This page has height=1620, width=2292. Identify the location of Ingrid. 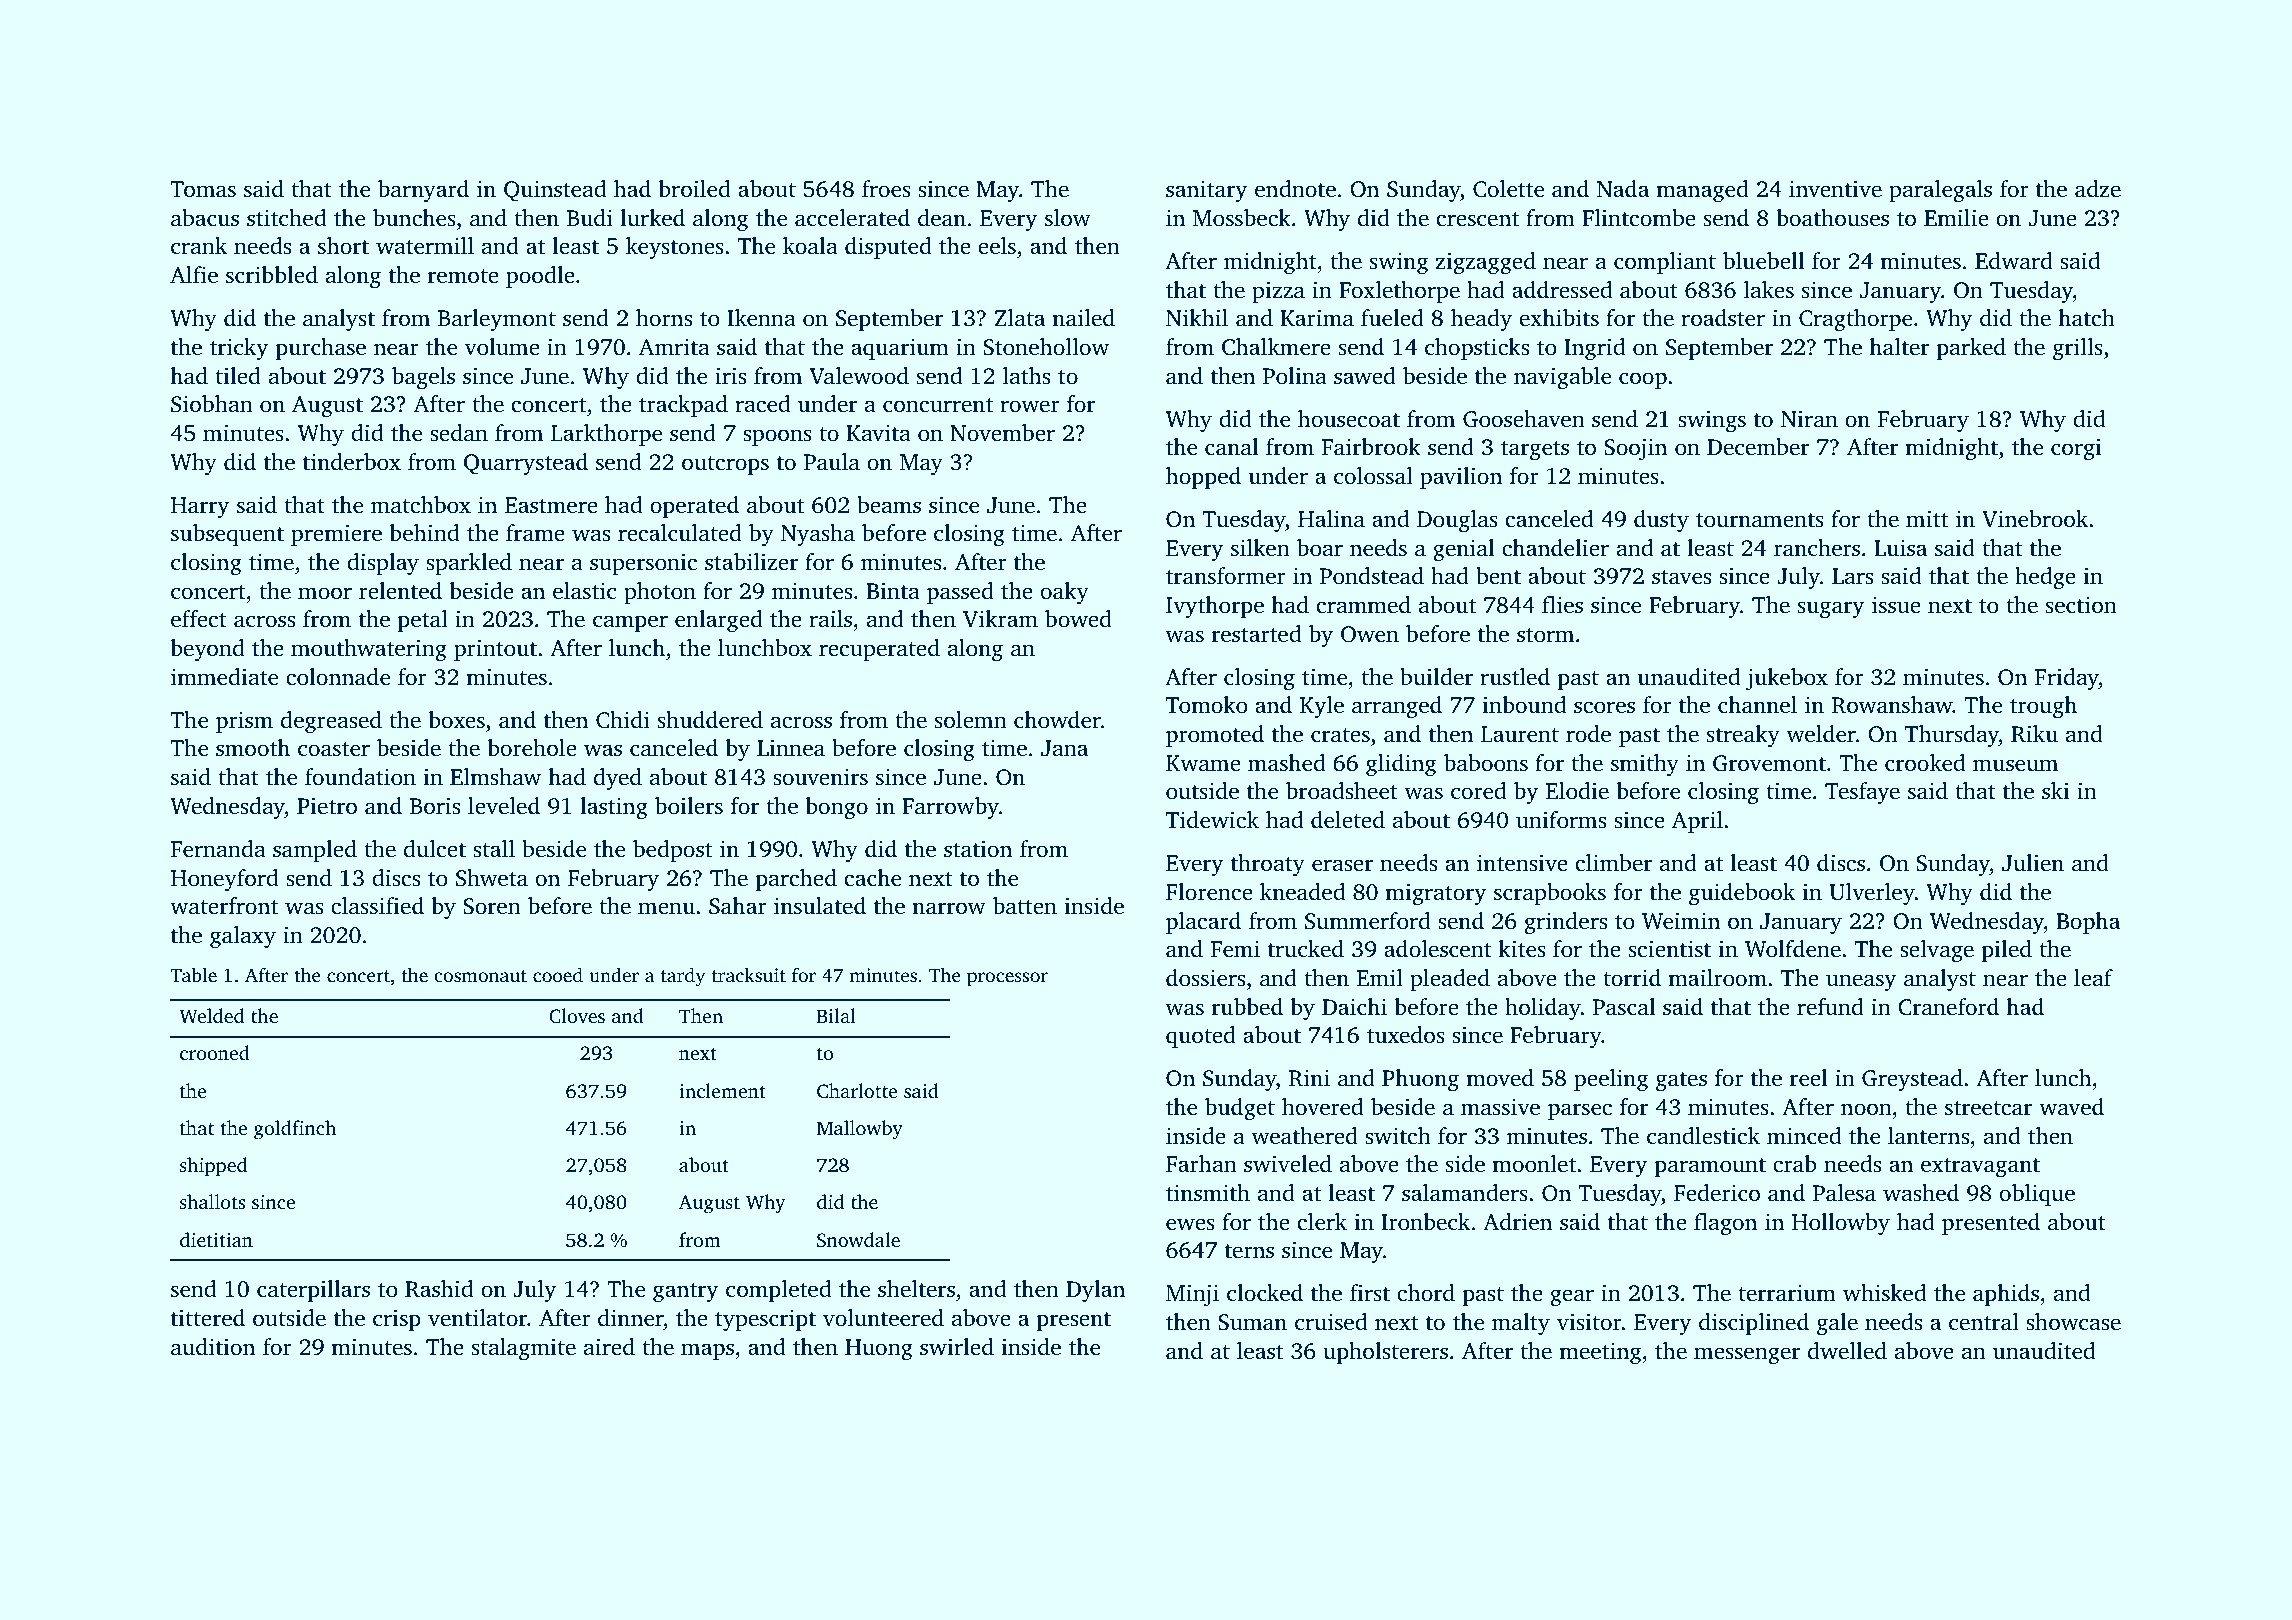
(1594, 349).
